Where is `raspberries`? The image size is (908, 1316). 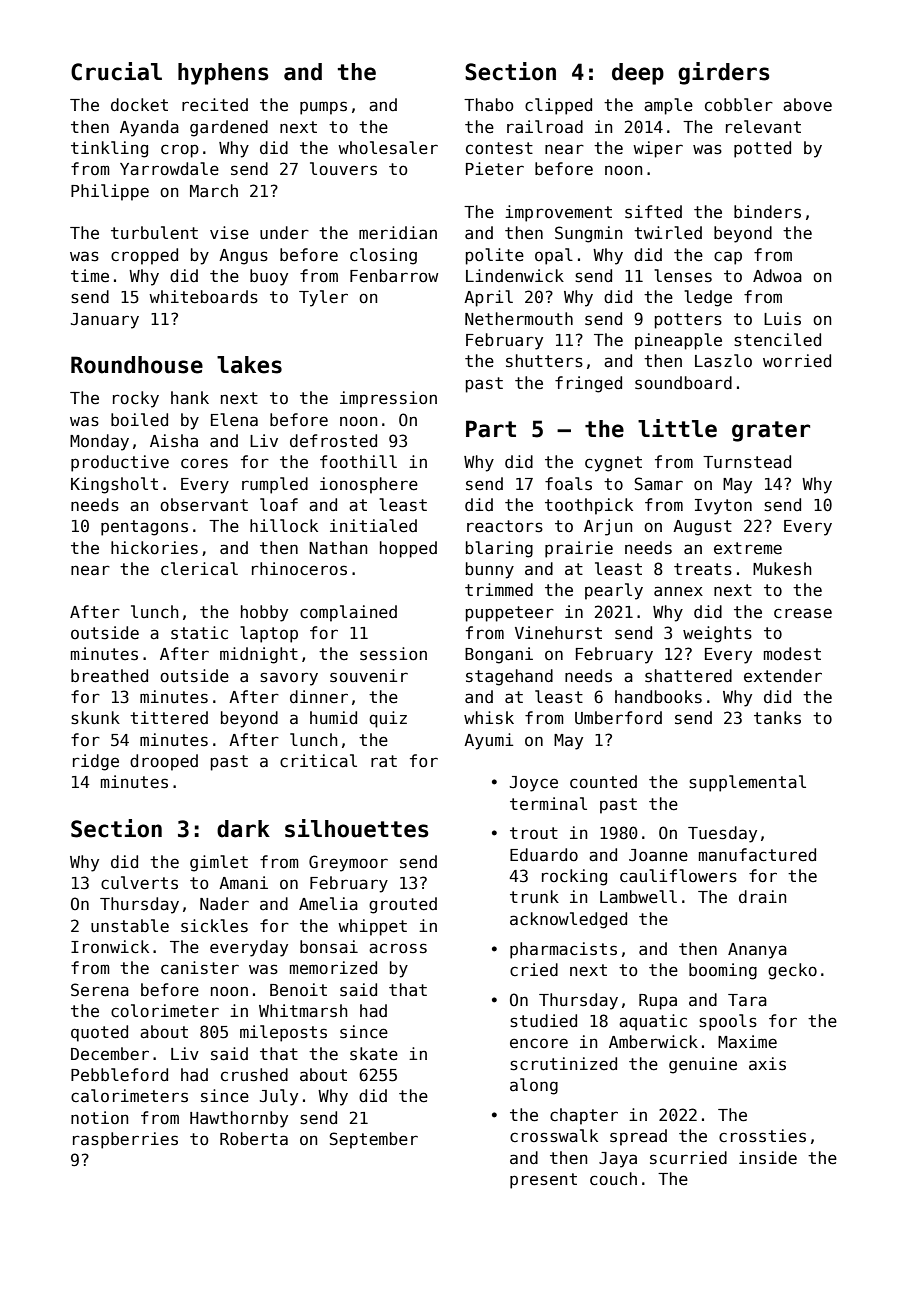 raspberries is located at coordinates (125, 1140).
